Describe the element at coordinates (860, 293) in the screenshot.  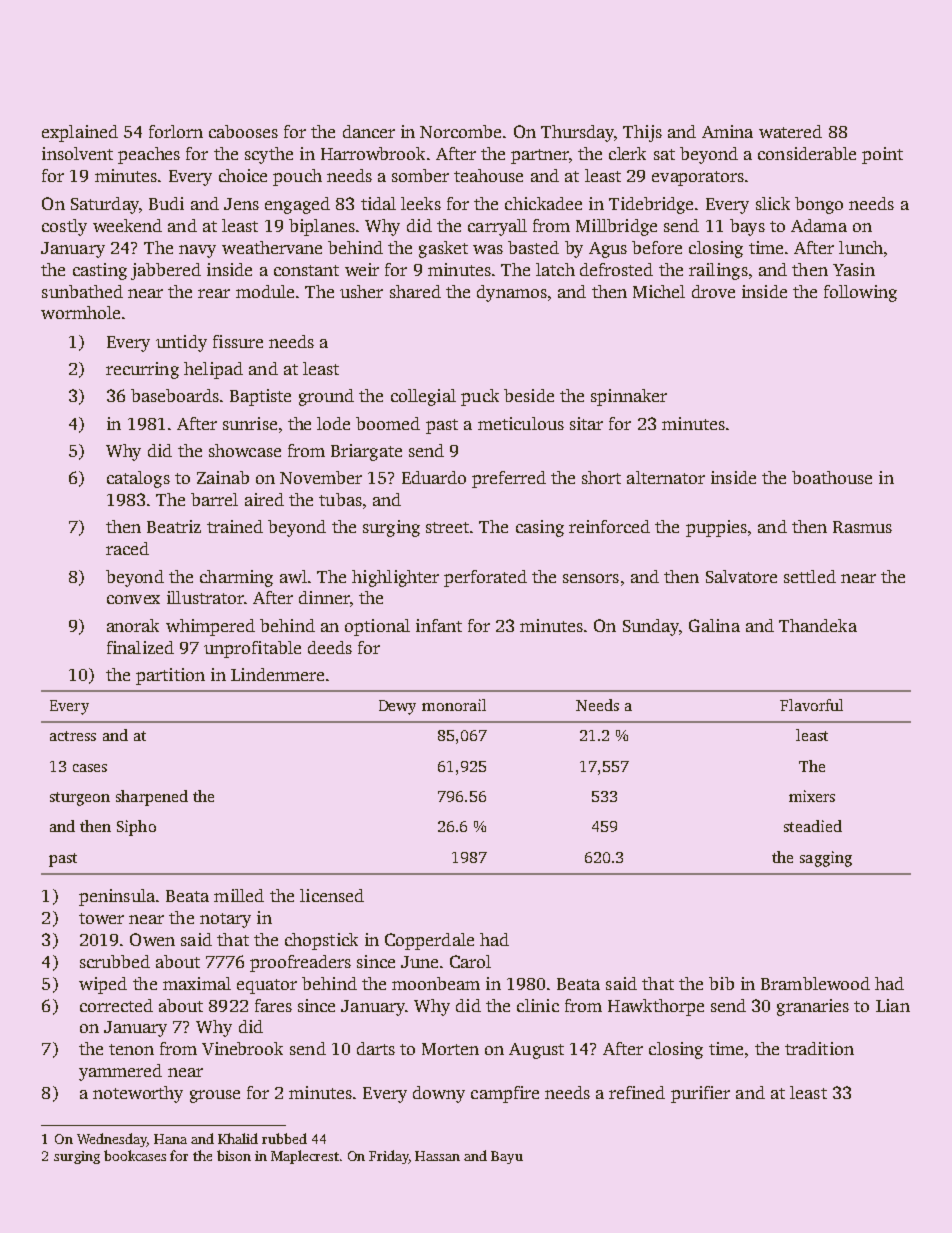
I see `following` at that location.
